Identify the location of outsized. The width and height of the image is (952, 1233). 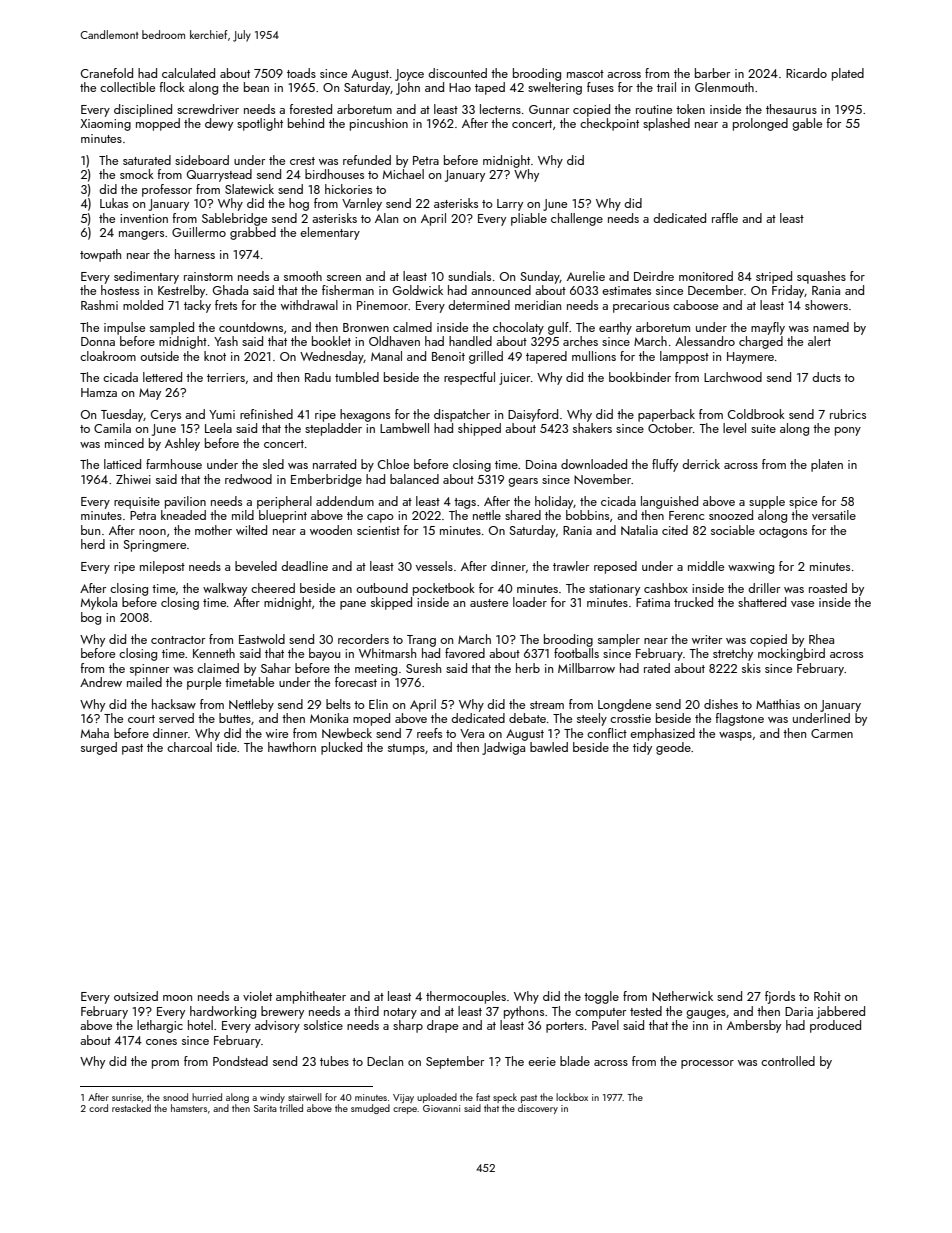
(136, 996).
